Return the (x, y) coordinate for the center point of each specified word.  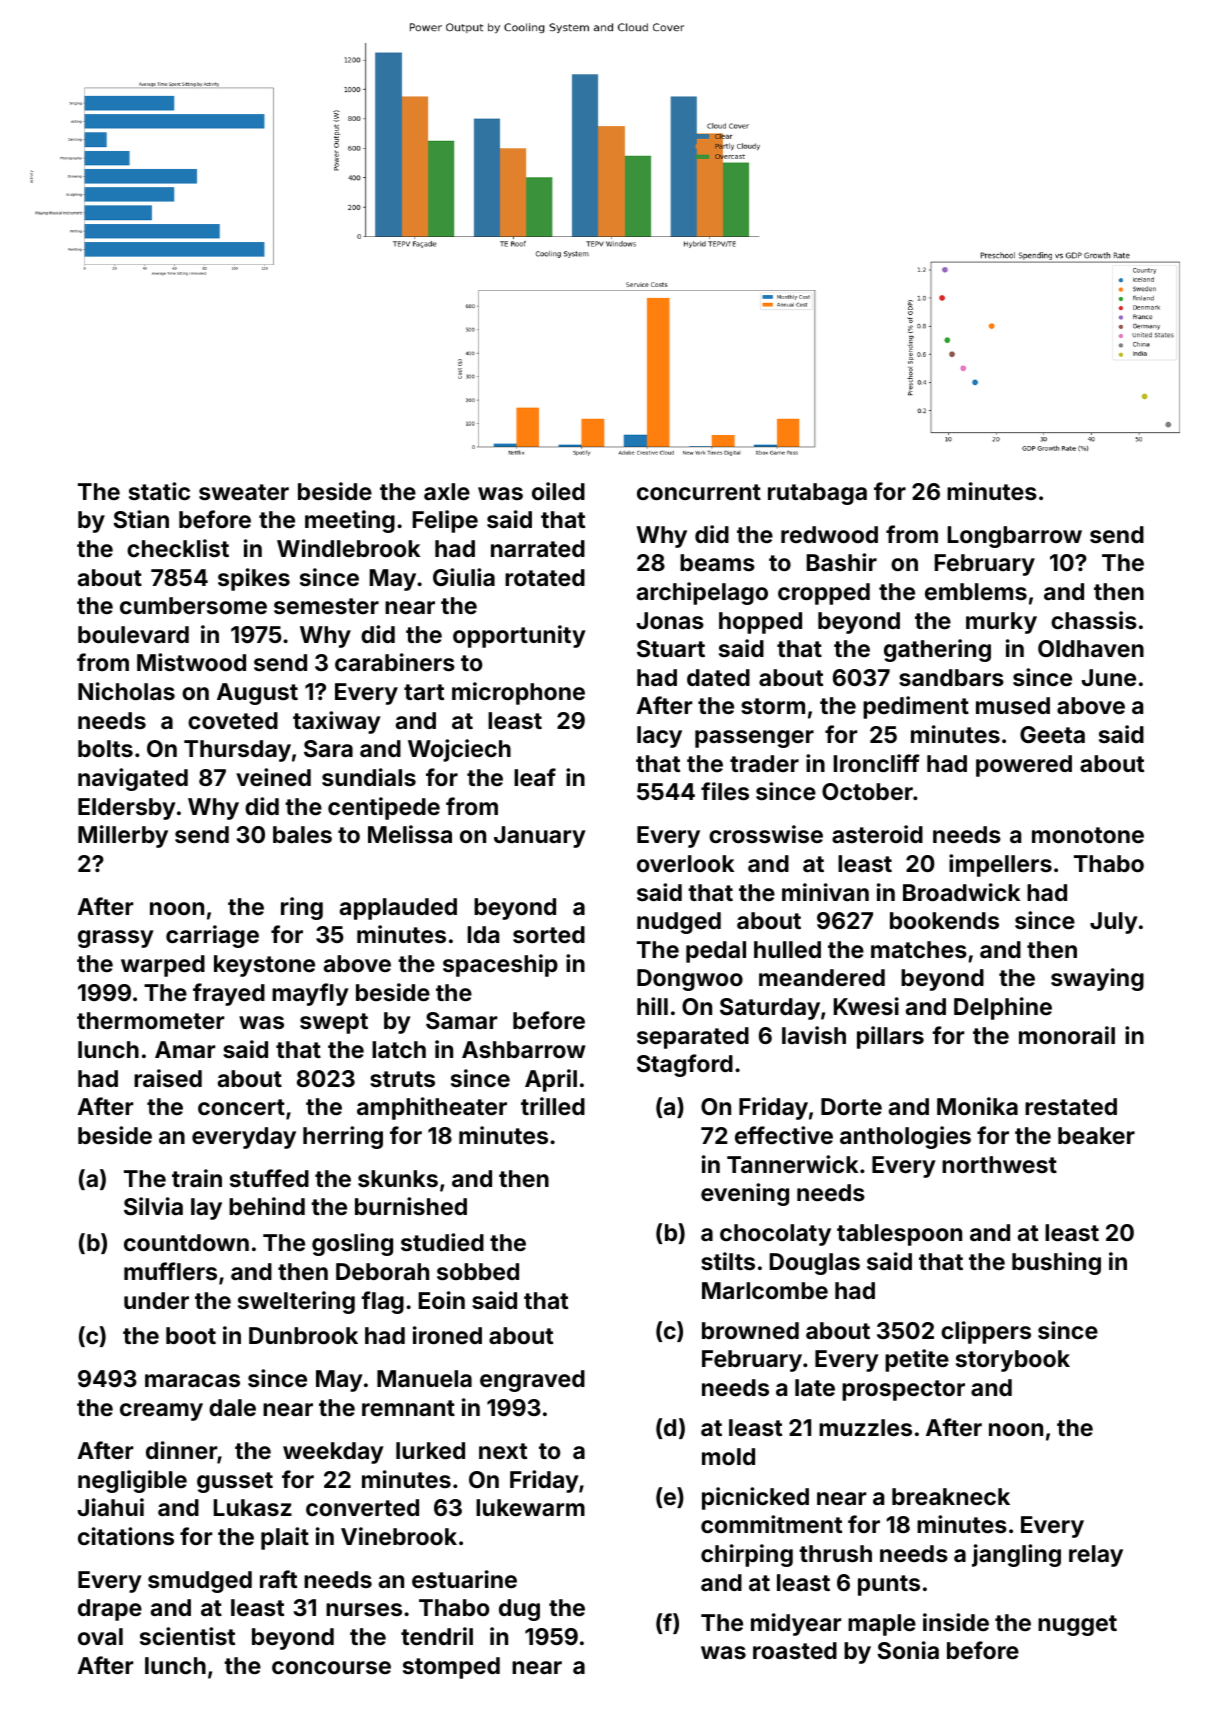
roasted (795, 1650)
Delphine (1003, 1008)
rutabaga (817, 494)
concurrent (699, 492)
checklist (178, 548)
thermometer (150, 1020)
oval (100, 1636)
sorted (549, 934)
